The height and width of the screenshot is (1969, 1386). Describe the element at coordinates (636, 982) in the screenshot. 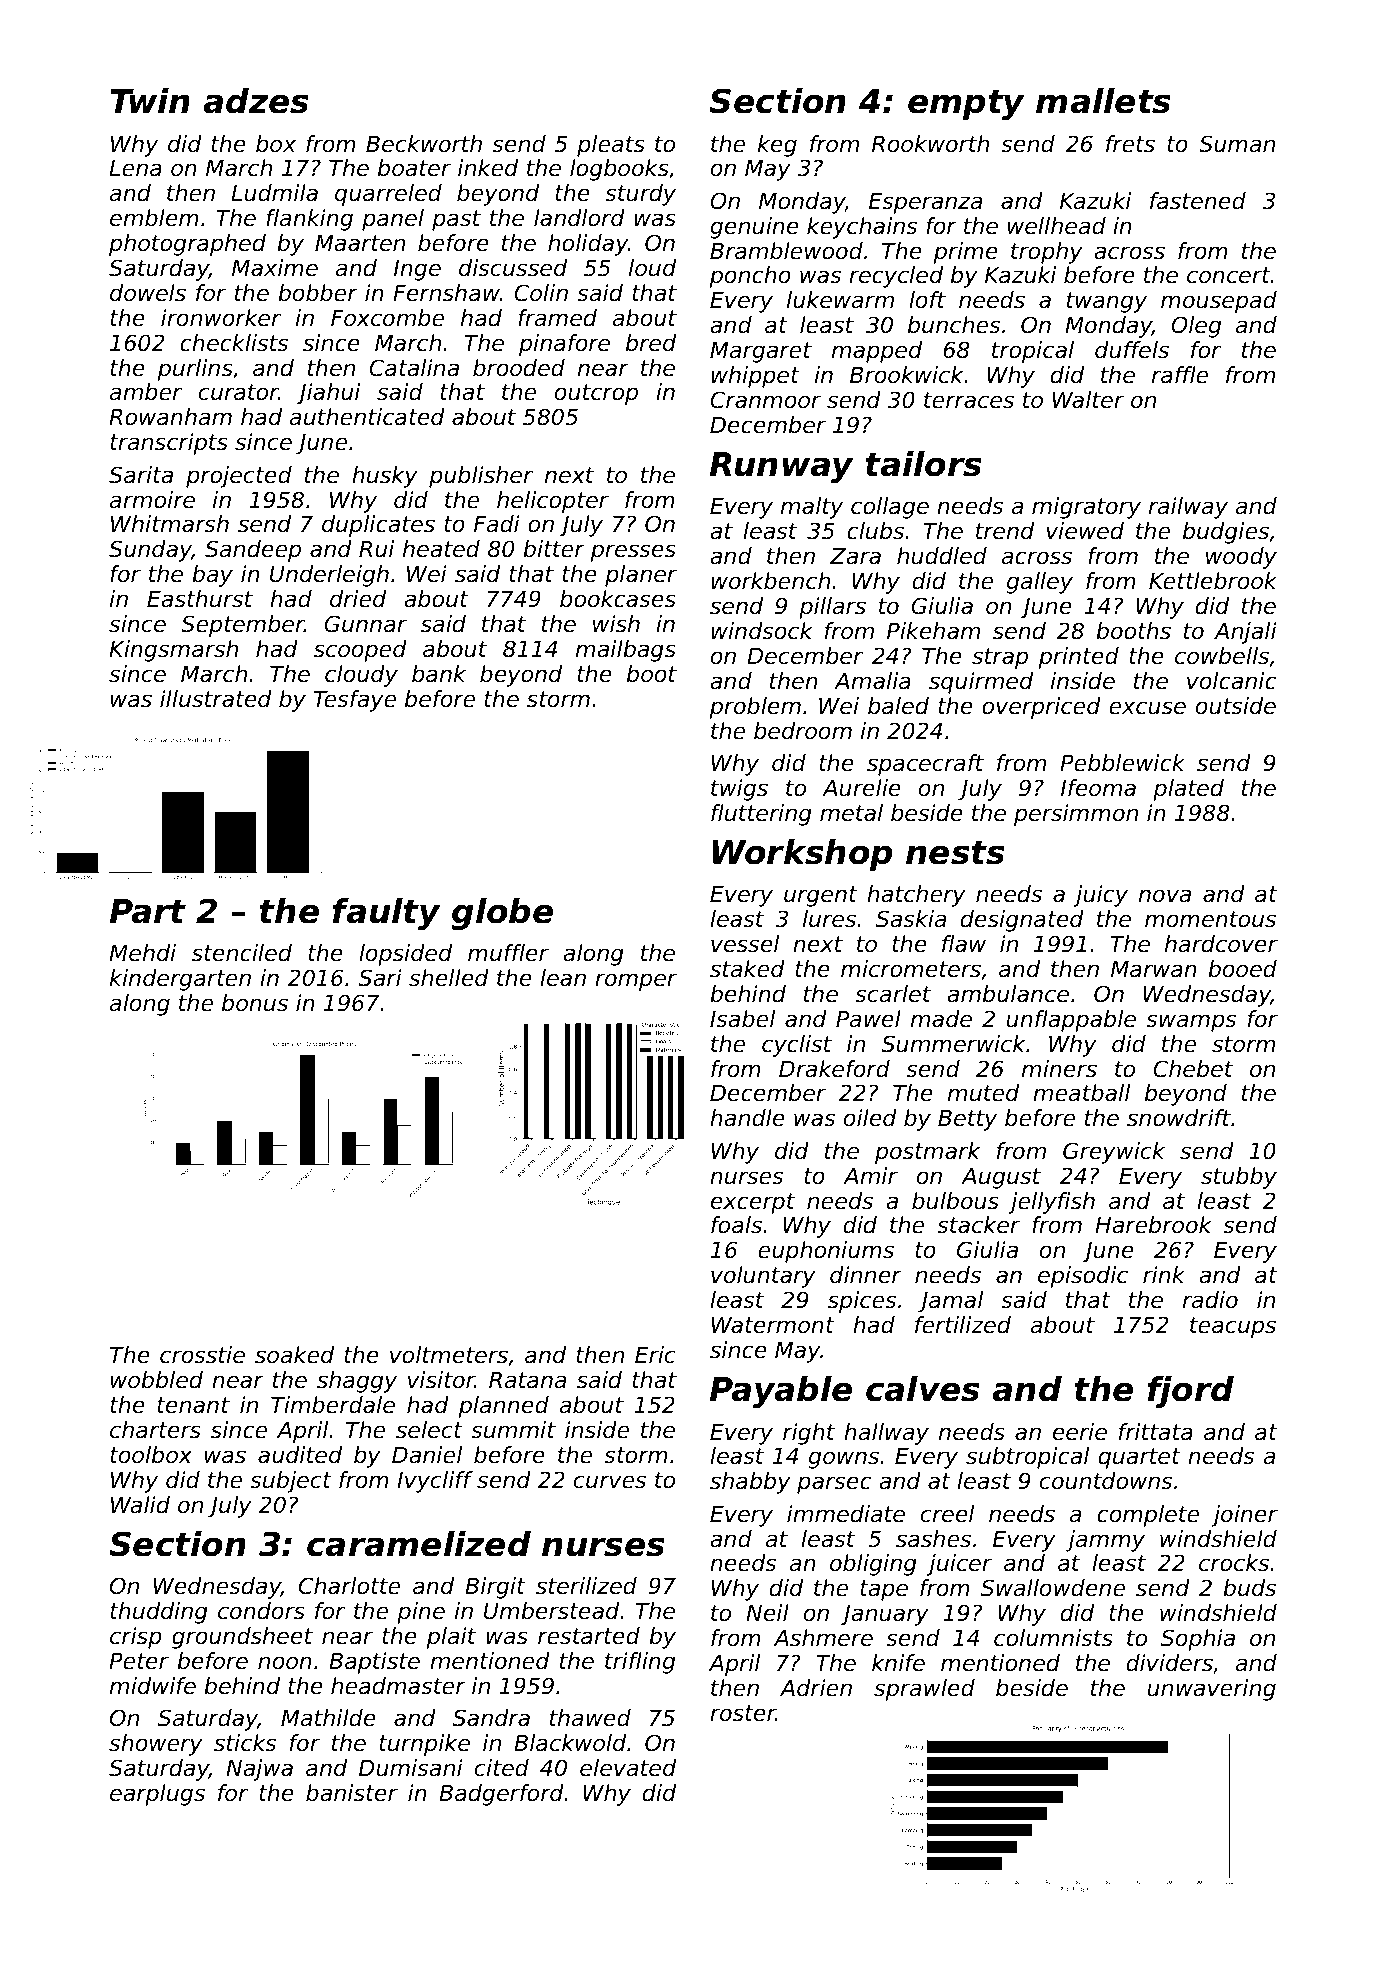

I see `romper` at that location.
